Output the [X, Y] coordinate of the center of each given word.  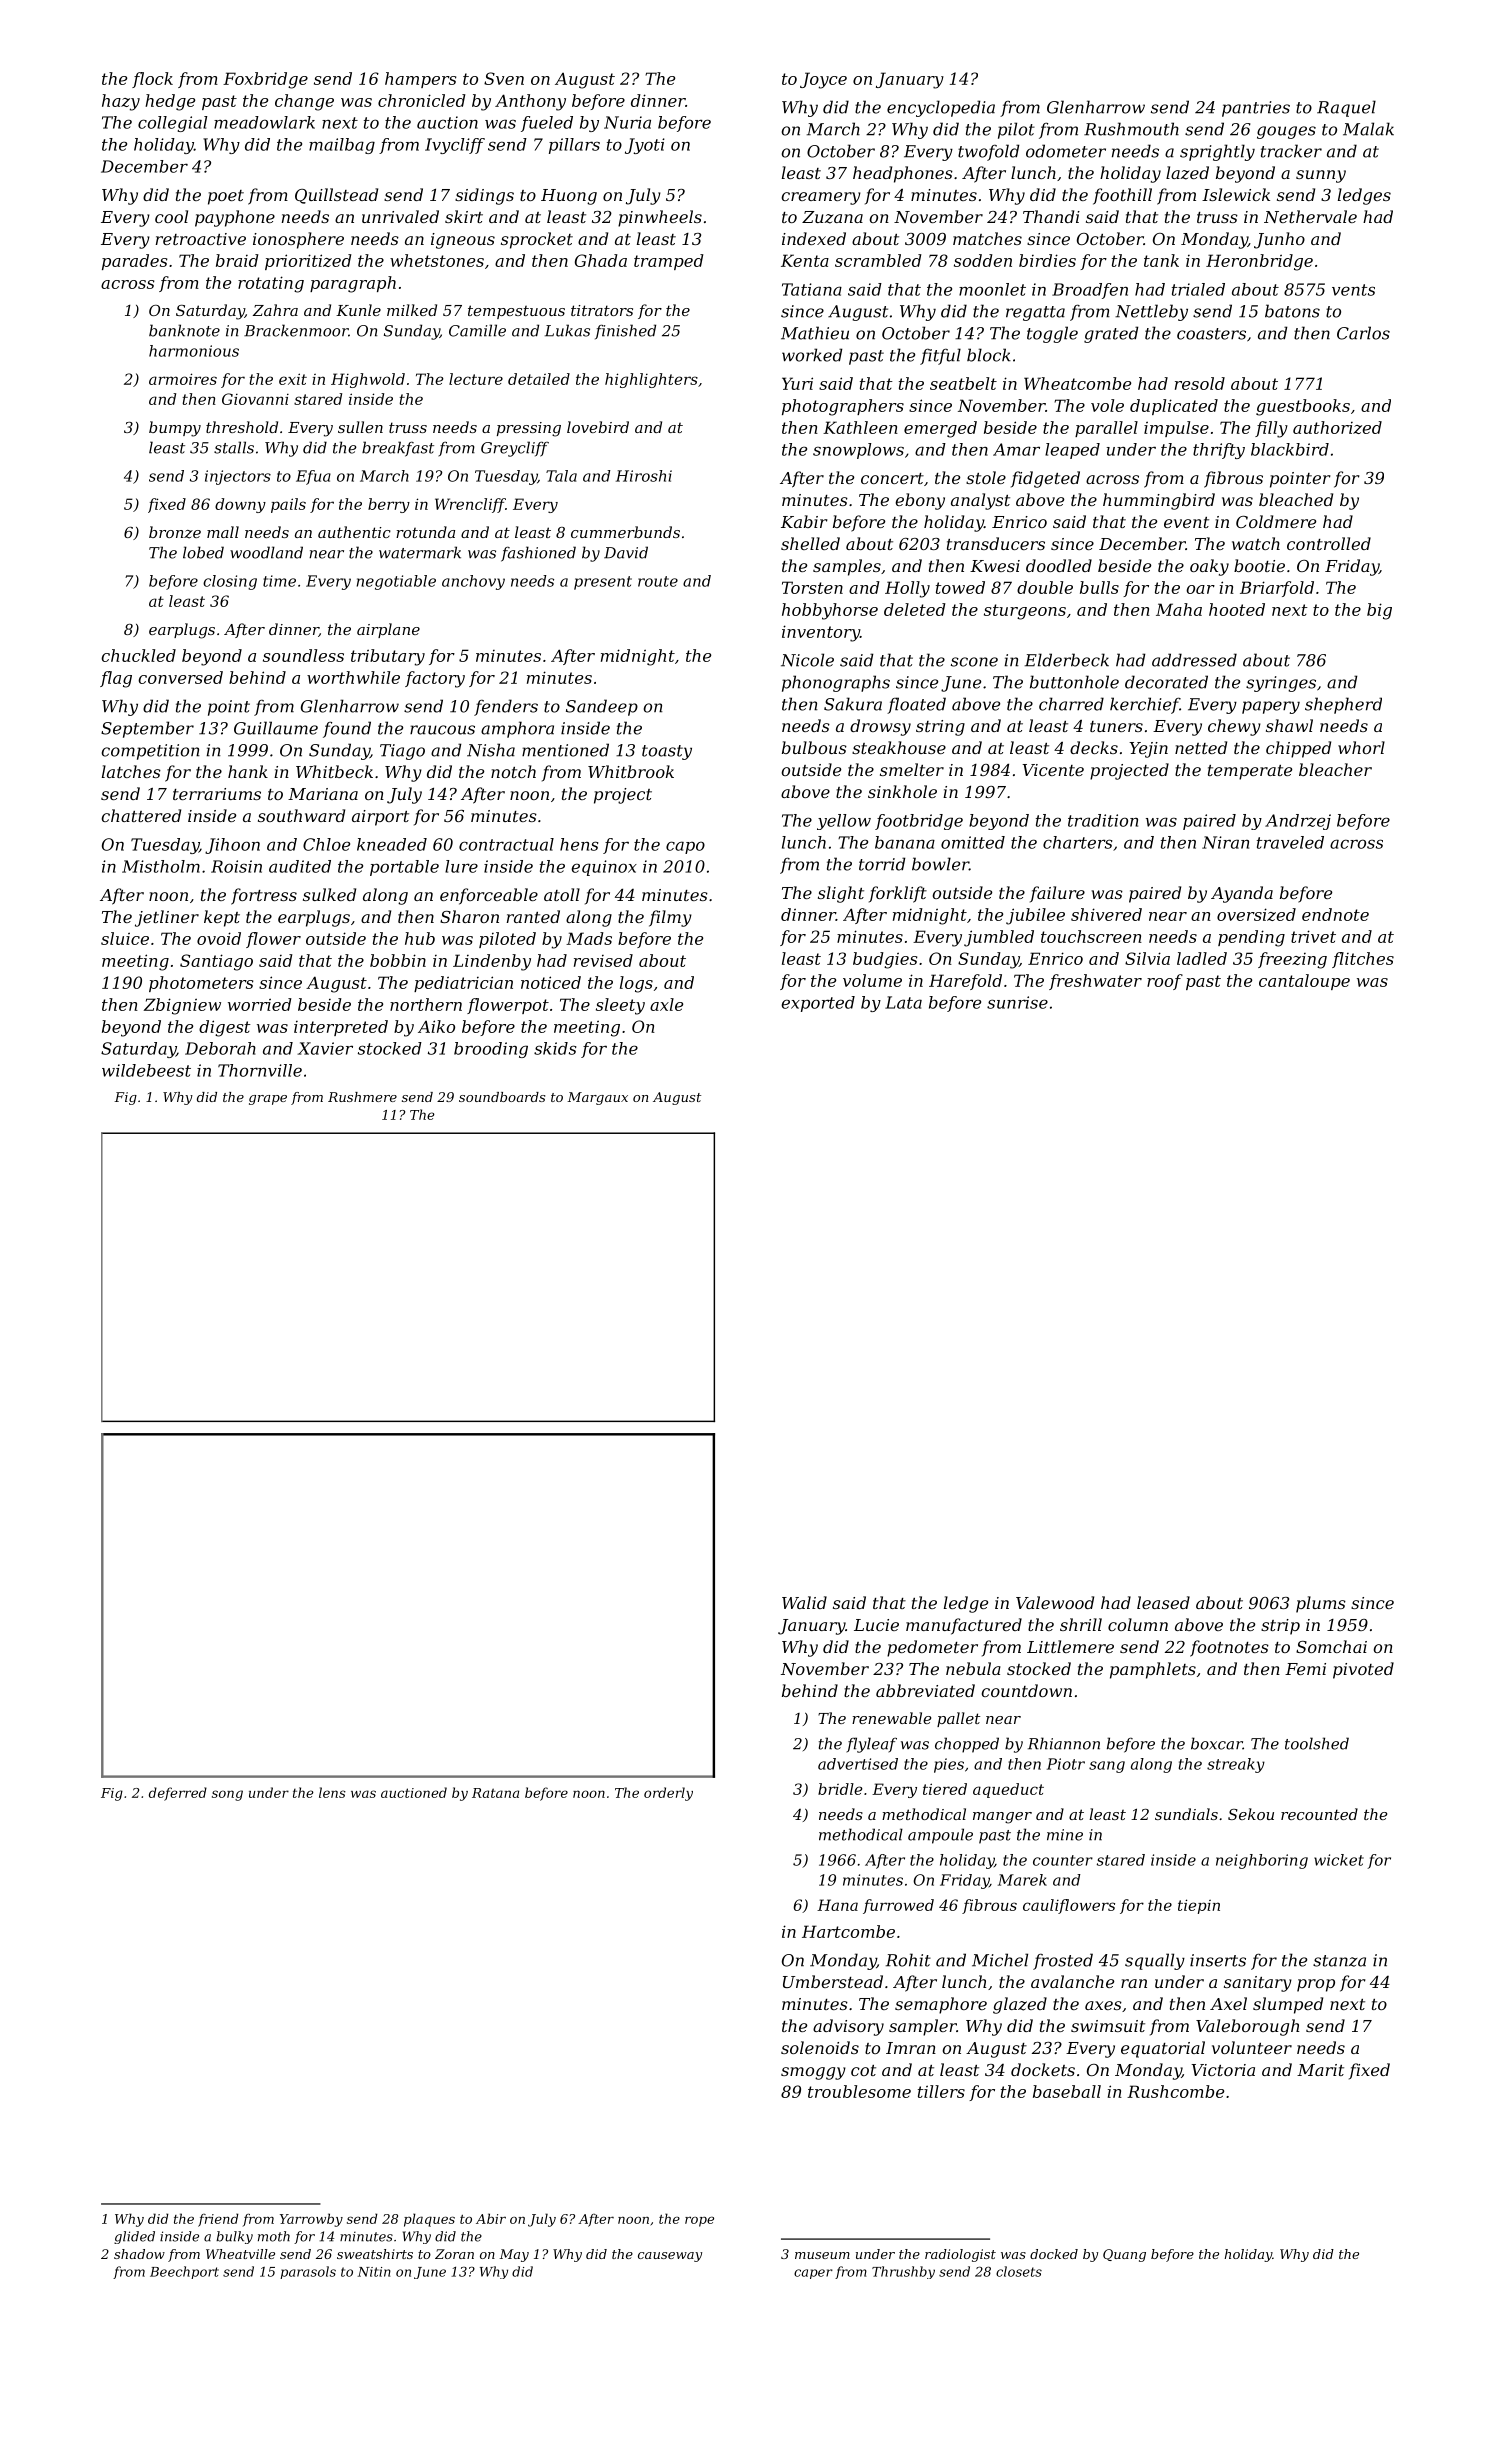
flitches [1363, 960]
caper [813, 2274]
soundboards [502, 1097]
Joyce [823, 80]
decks [1094, 747]
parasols [308, 2272]
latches [131, 771]
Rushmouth [1131, 129]
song [227, 1795]
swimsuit [1108, 2026]
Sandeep [602, 707]
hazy [121, 102]
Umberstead [833, 1981]
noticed [551, 982]
